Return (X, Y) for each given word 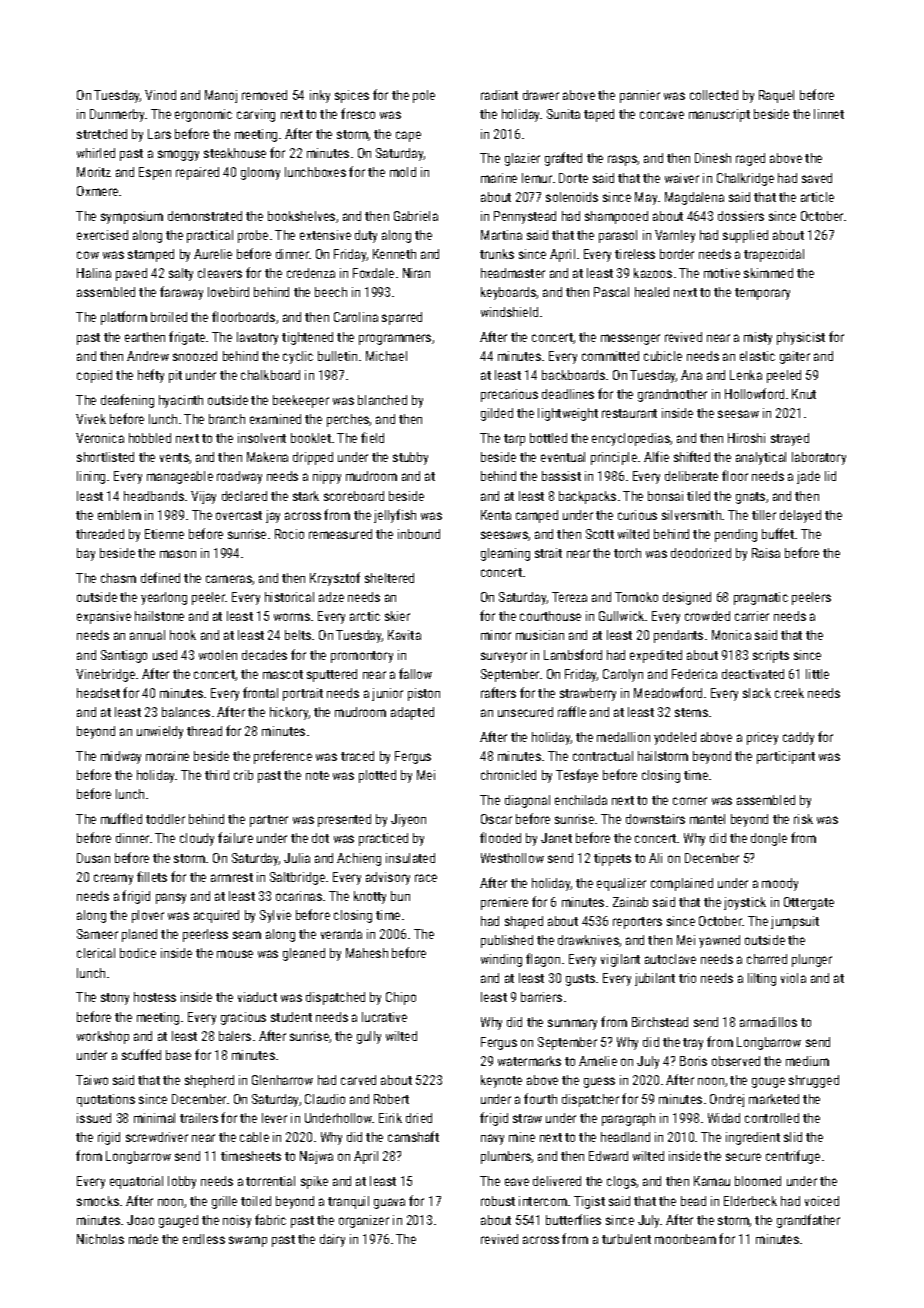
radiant (499, 95)
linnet (829, 114)
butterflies (573, 1219)
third (217, 775)
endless (204, 1239)
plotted (377, 776)
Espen (155, 173)
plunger (812, 960)
